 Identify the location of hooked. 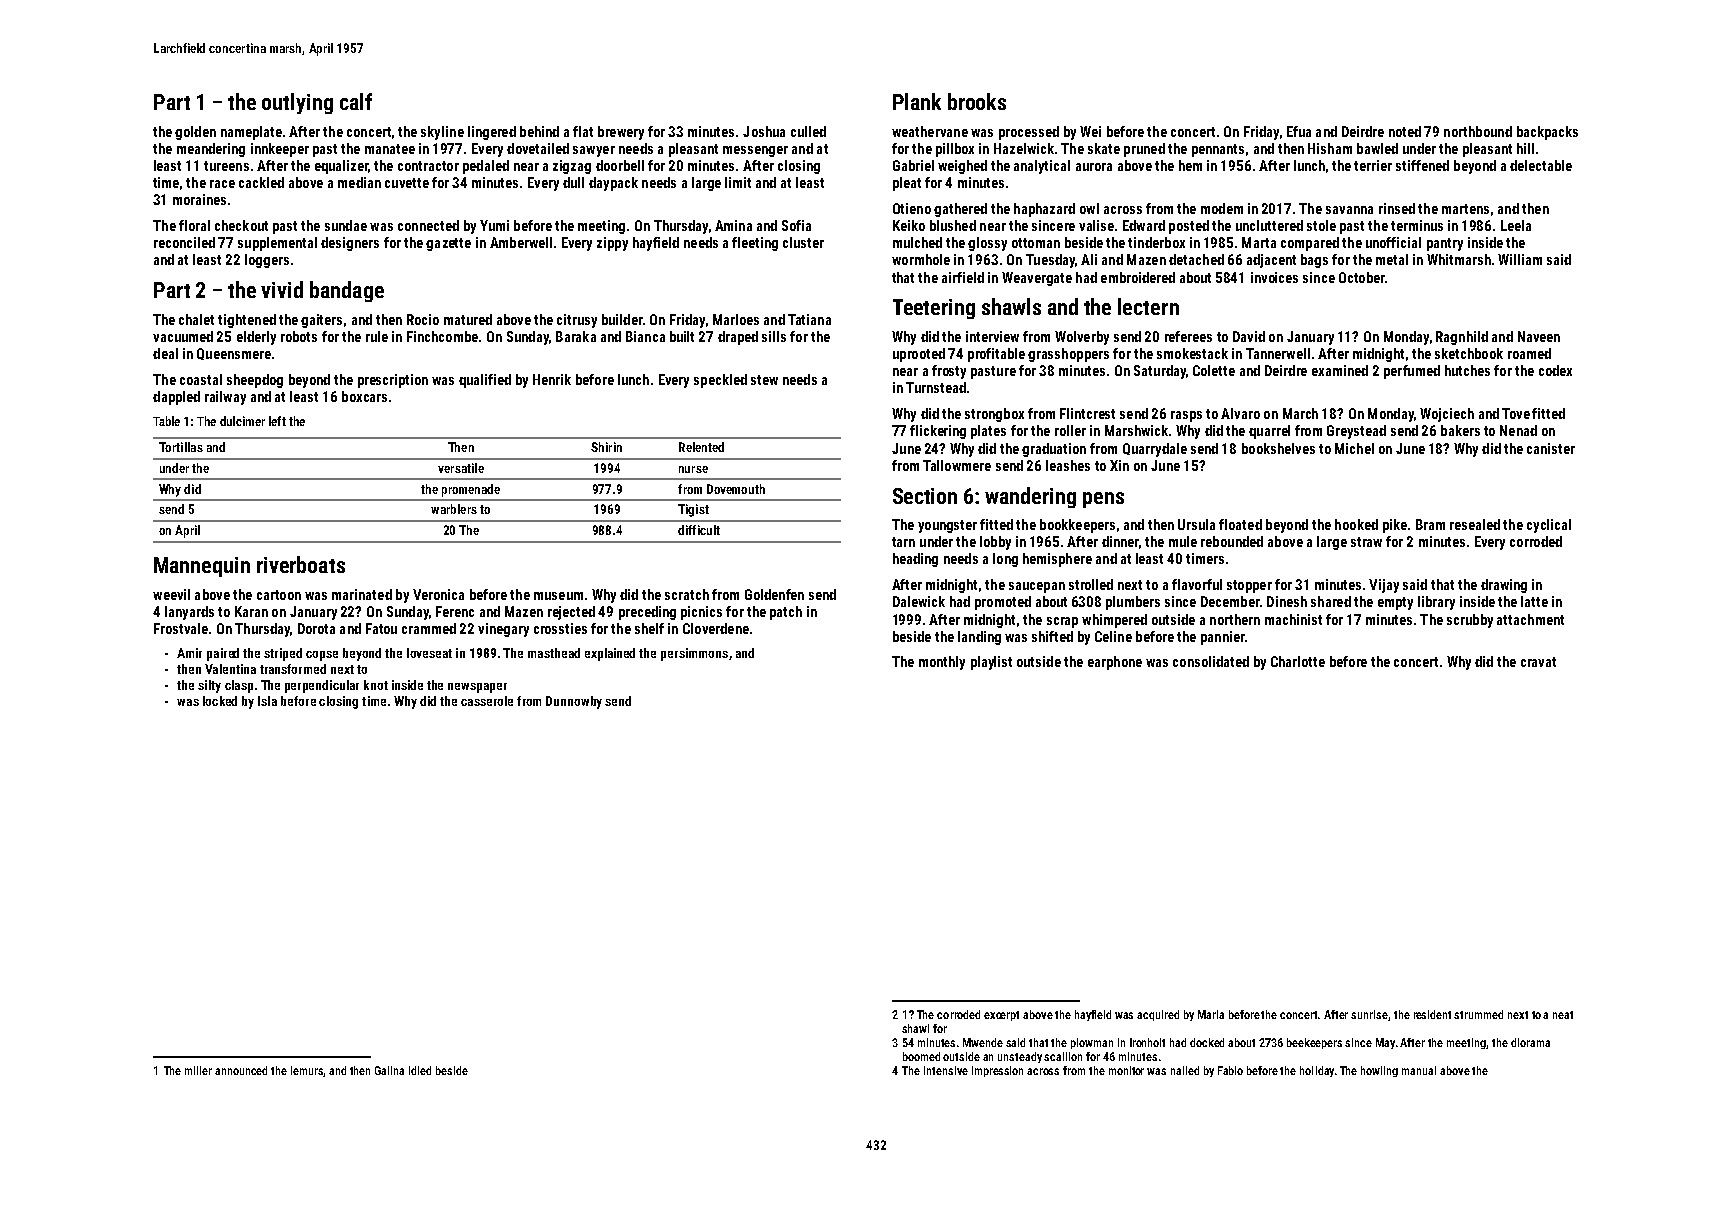
(1356, 524).
